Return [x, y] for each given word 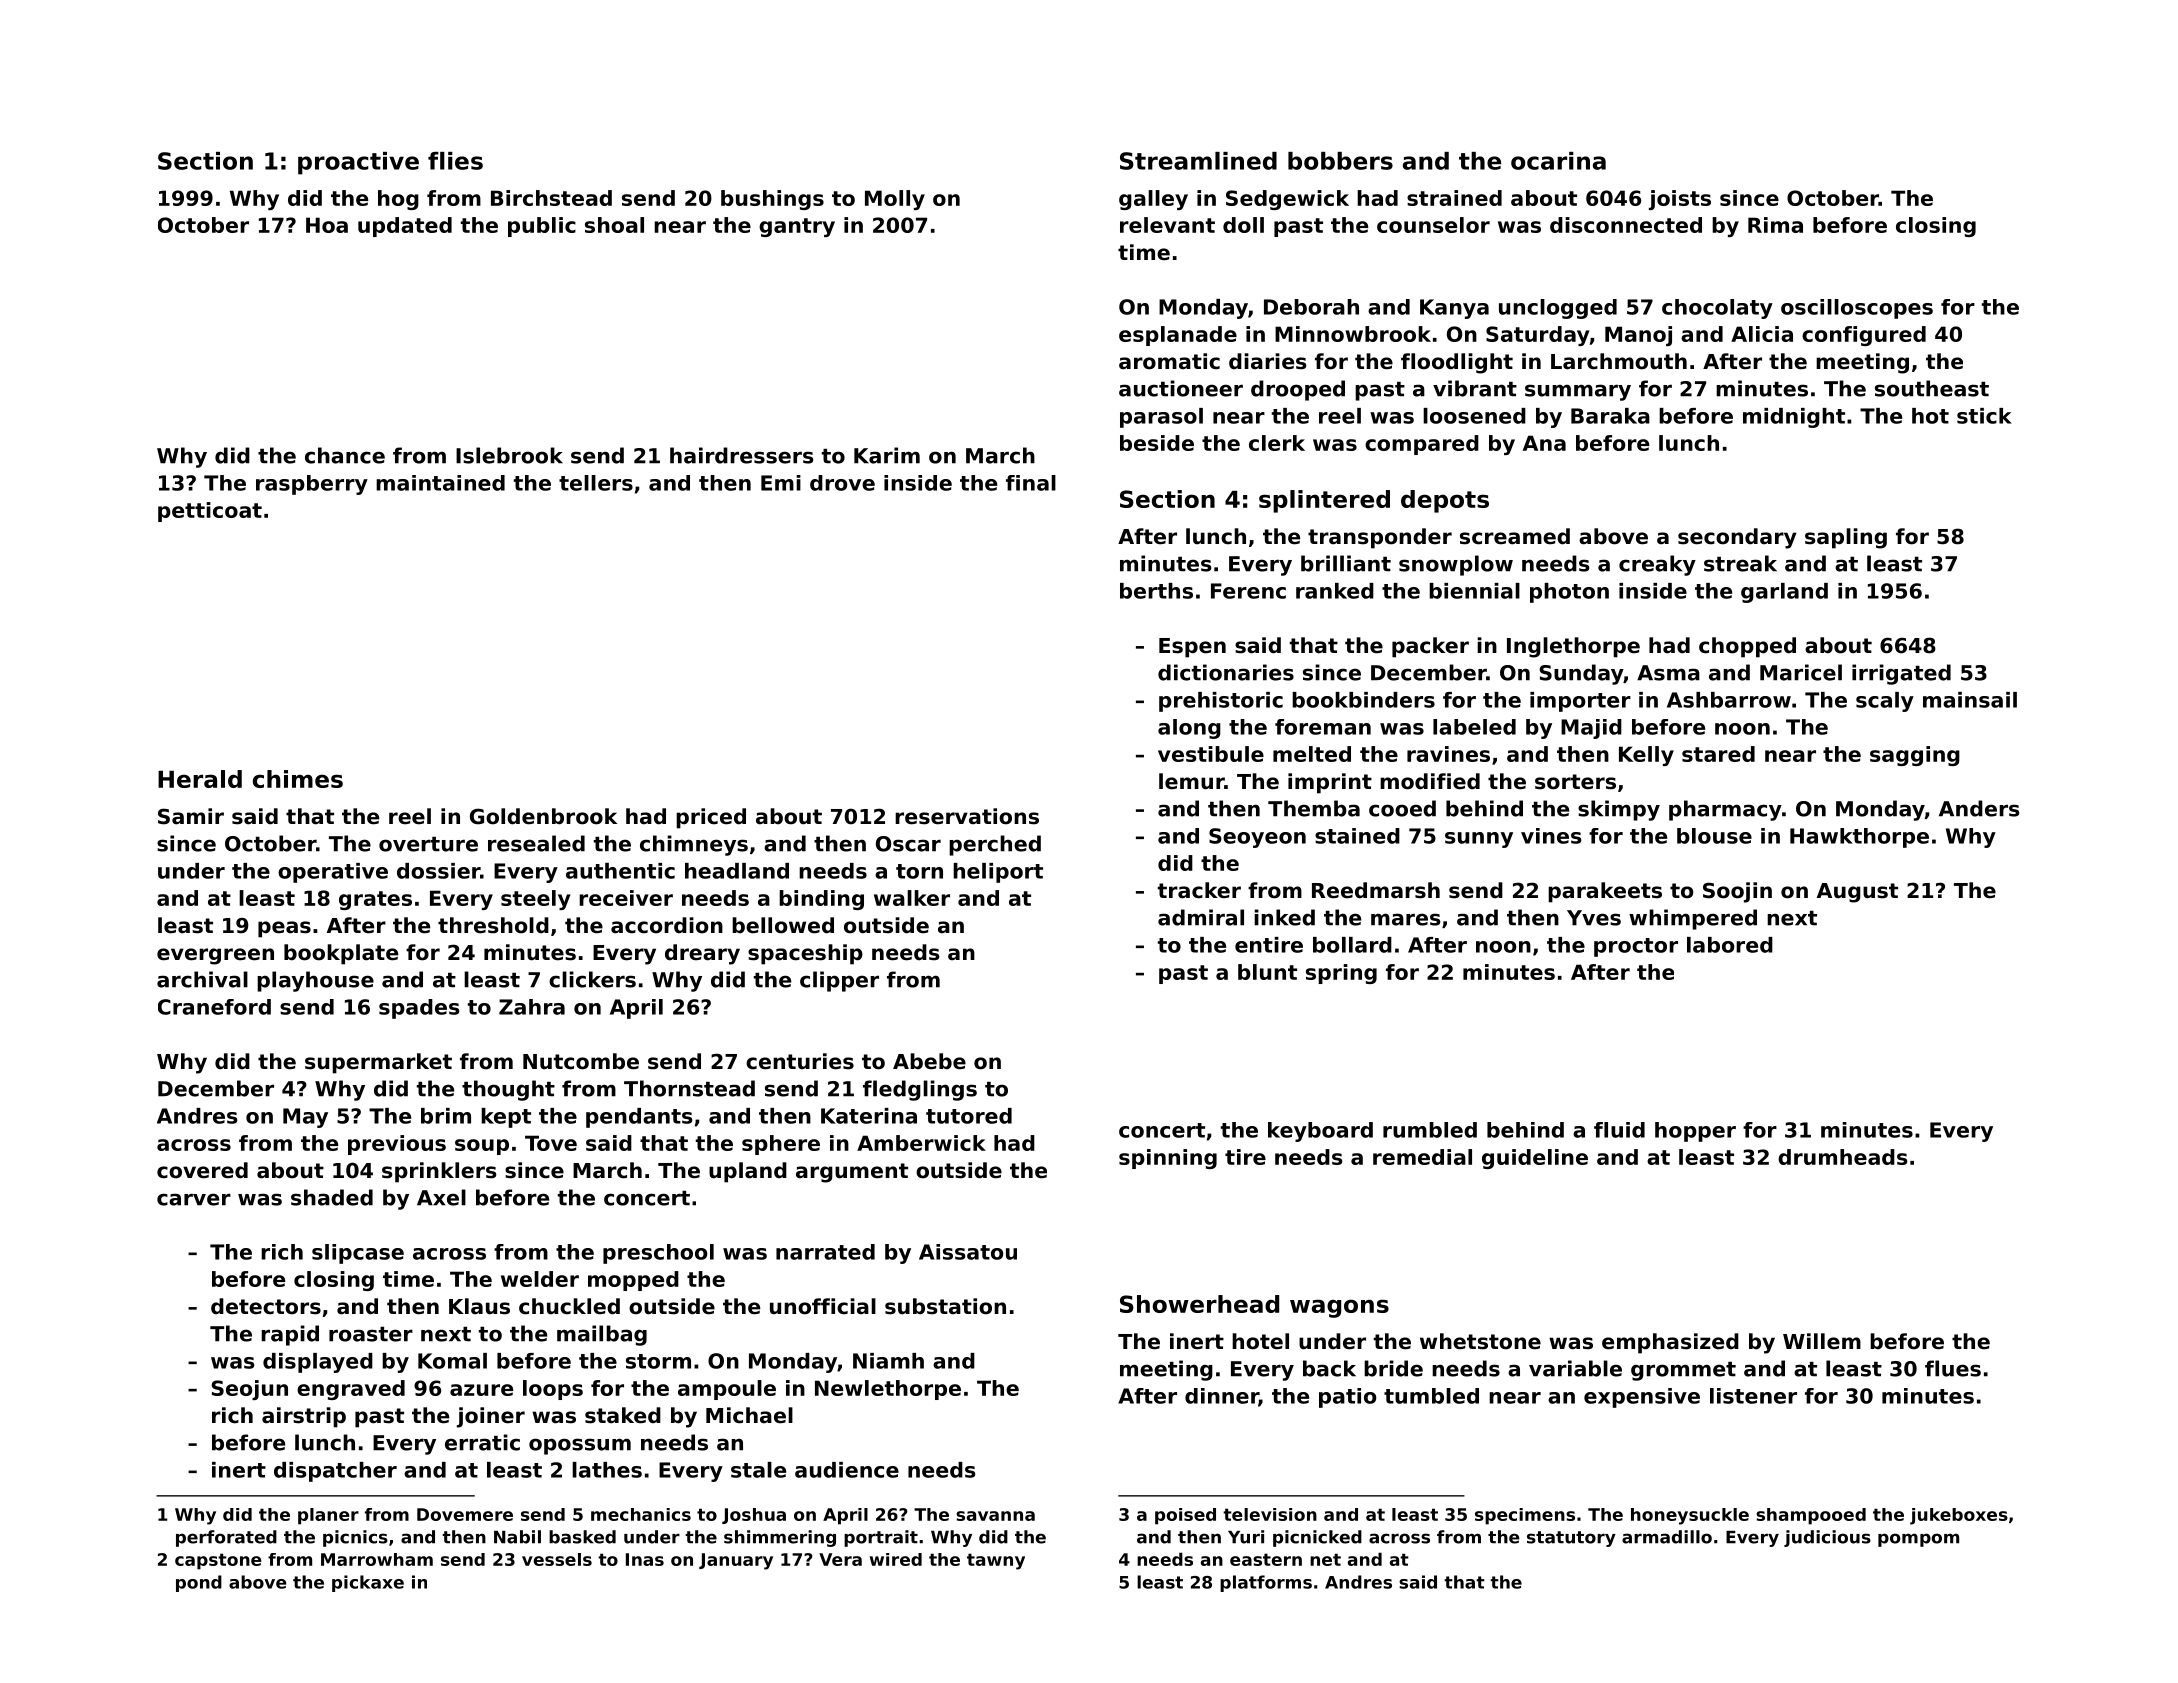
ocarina [1558, 161]
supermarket [378, 1063]
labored [1730, 945]
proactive [358, 163]
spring [1341, 974]
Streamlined [1198, 161]
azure [481, 1390]
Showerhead [1199, 1304]
